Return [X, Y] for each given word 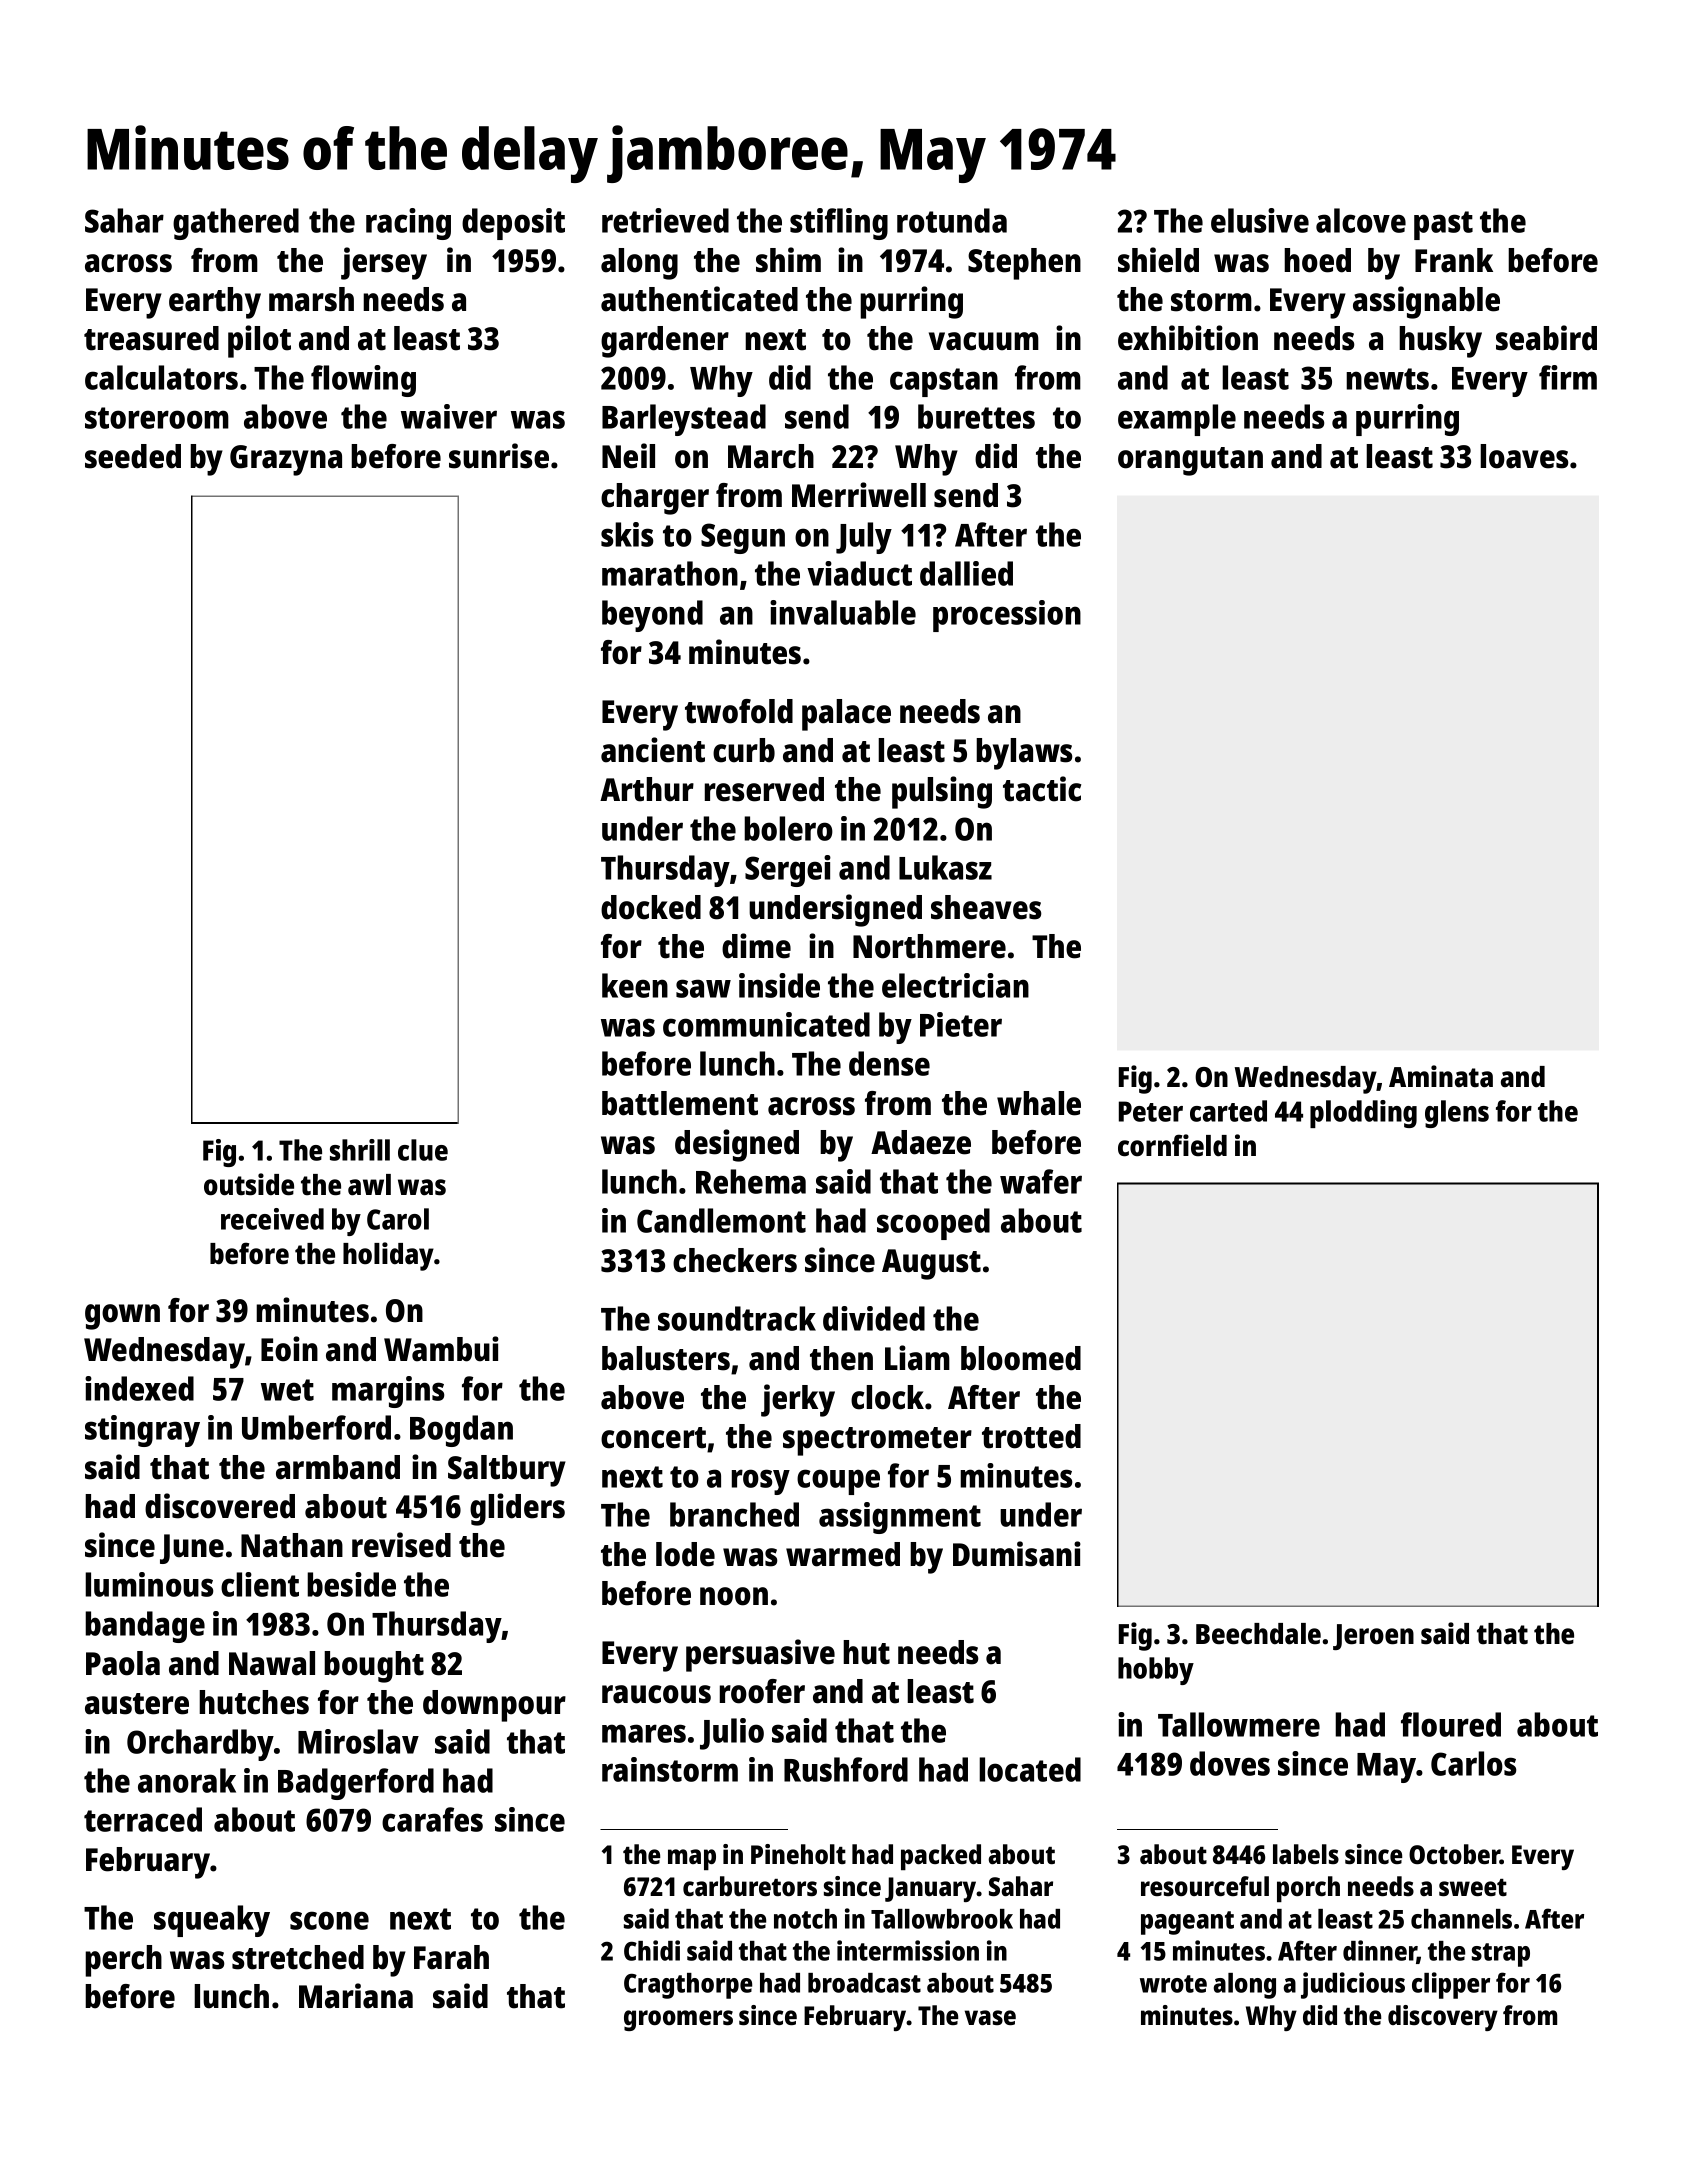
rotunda [952, 220]
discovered [220, 1506]
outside [249, 1184]
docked [651, 907]
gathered [236, 224]
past [1443, 225]
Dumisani [1017, 1554]
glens [1457, 1114]
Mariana [356, 1996]
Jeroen [1373, 1637]
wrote [1173, 1984]
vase [990, 2017]
